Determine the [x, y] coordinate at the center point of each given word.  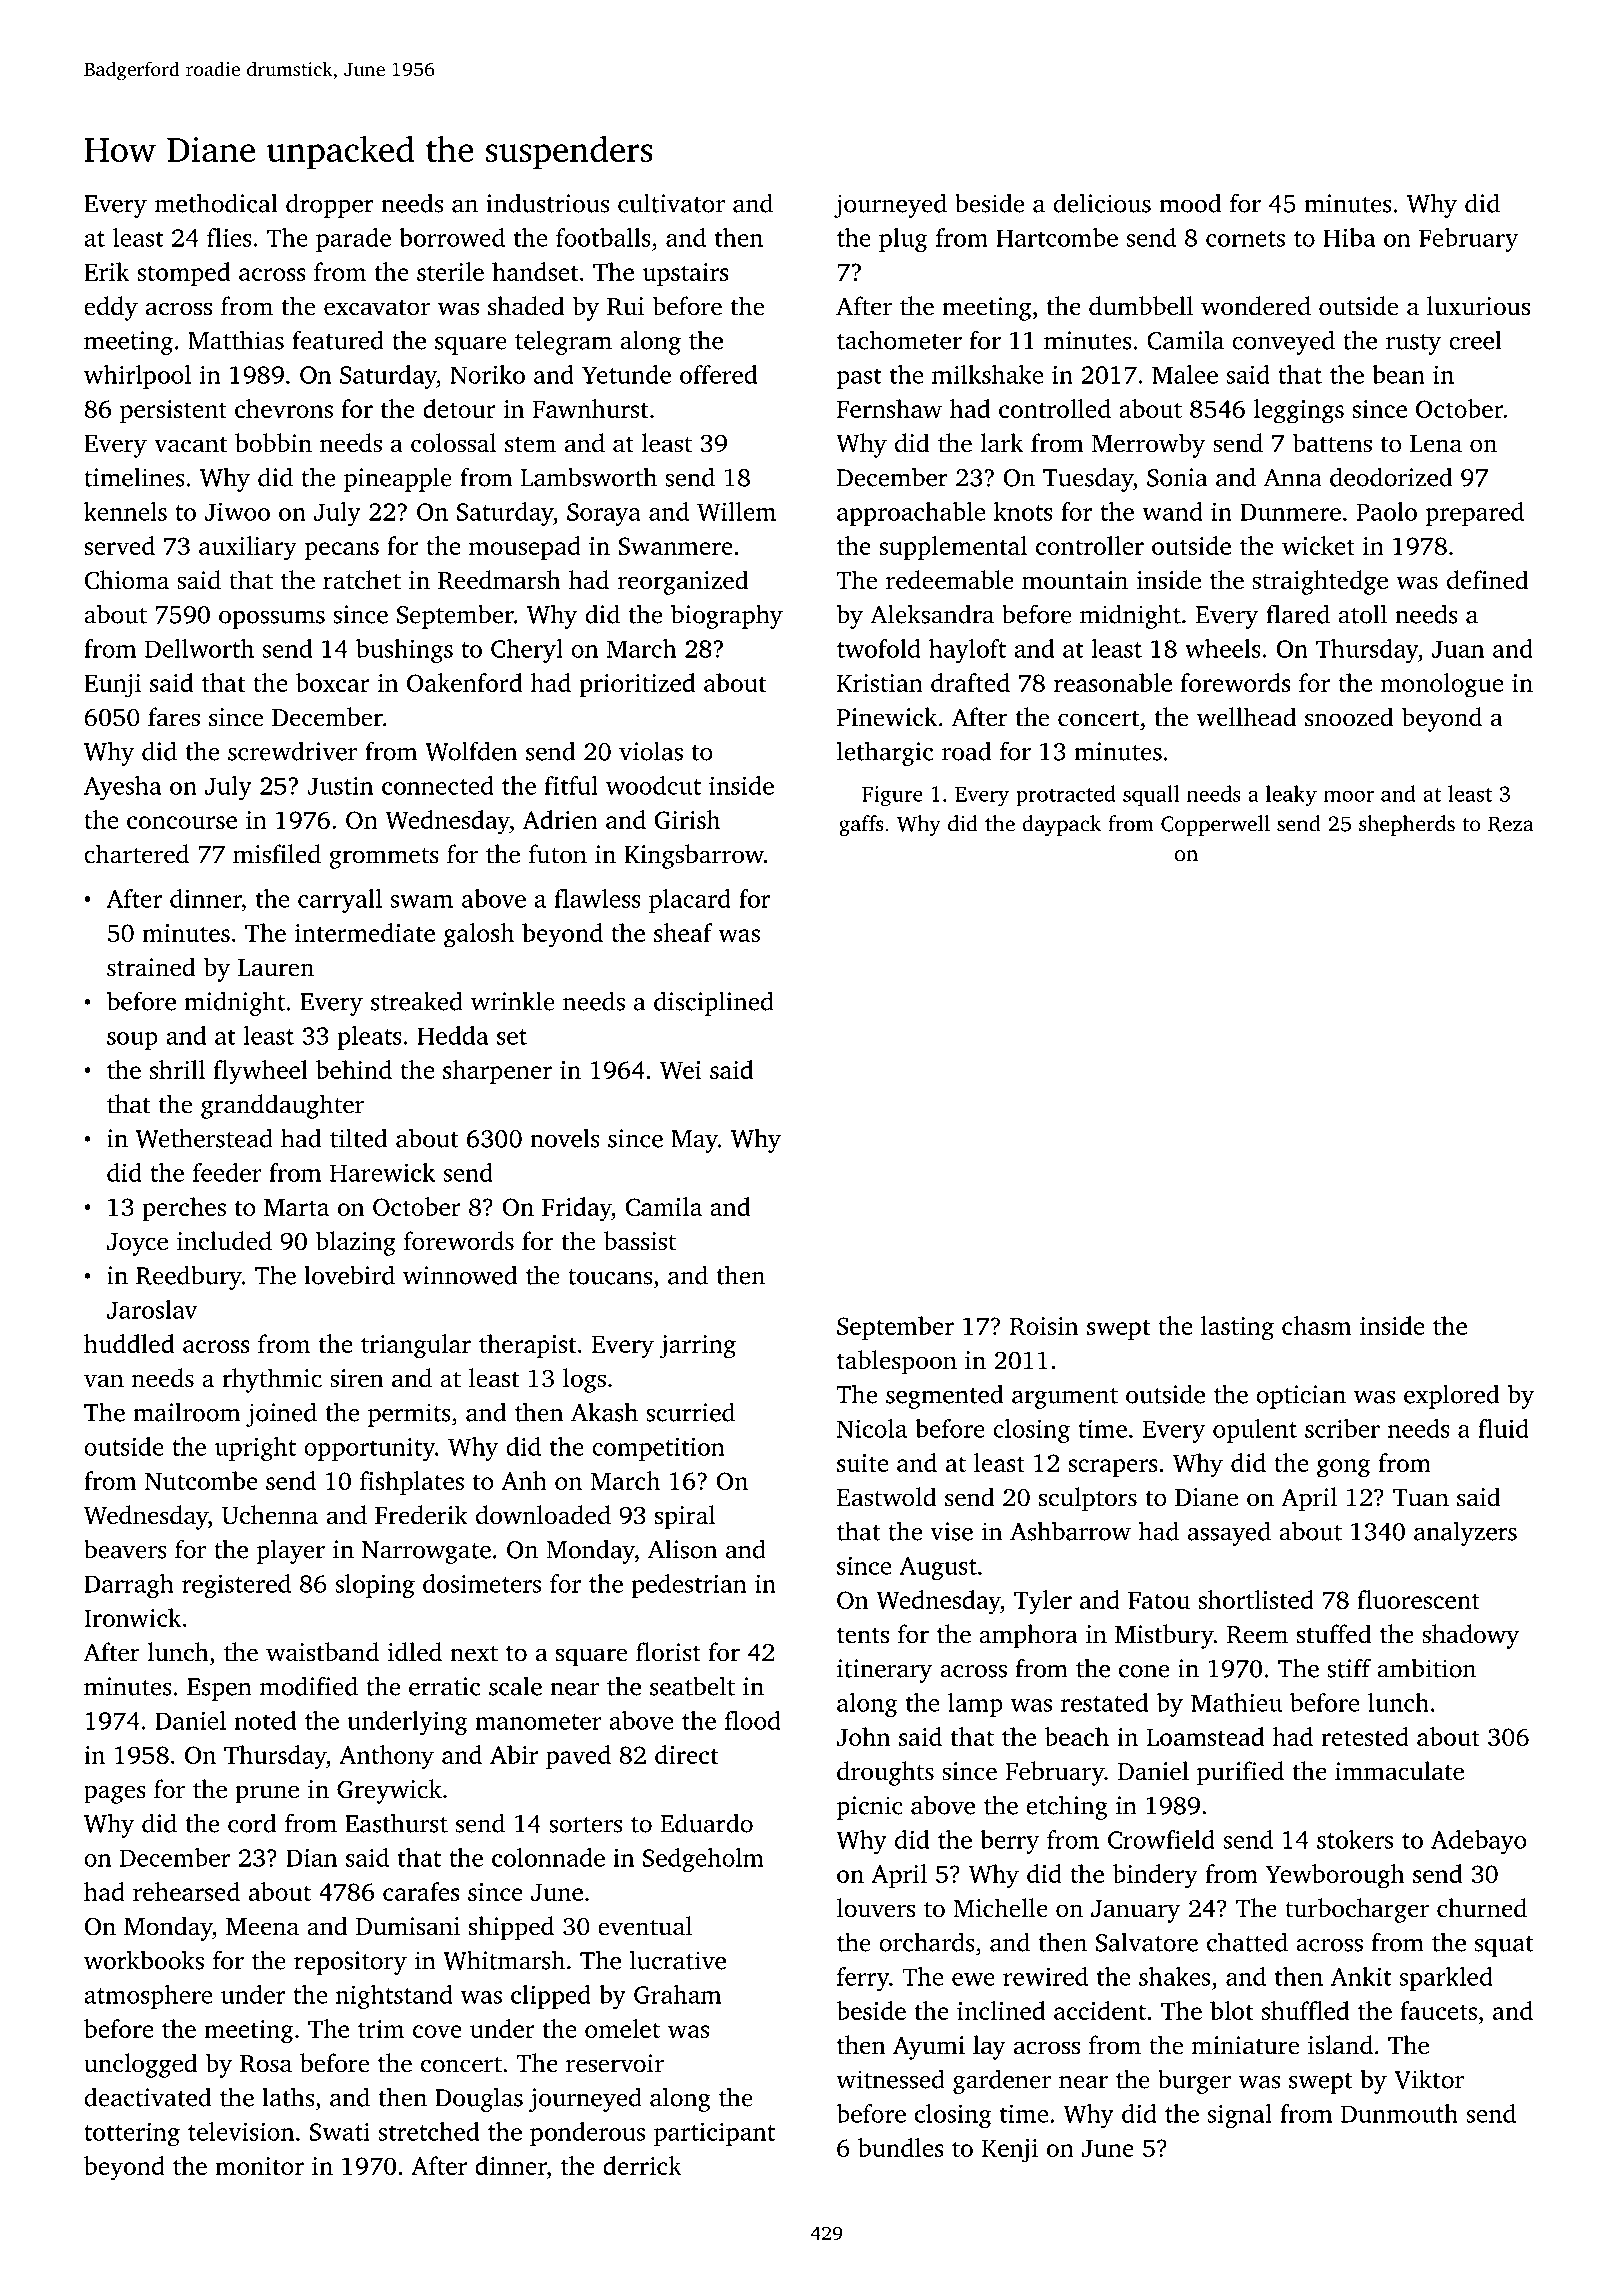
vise [951, 1531]
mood [1190, 203]
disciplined [714, 1003]
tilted [358, 1138]
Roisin [1044, 1326]
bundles [901, 2147]
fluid [1503, 1428]
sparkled [1446, 1979]
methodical [216, 203]
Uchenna [270, 1515]
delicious [1102, 203]
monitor [259, 2166]
